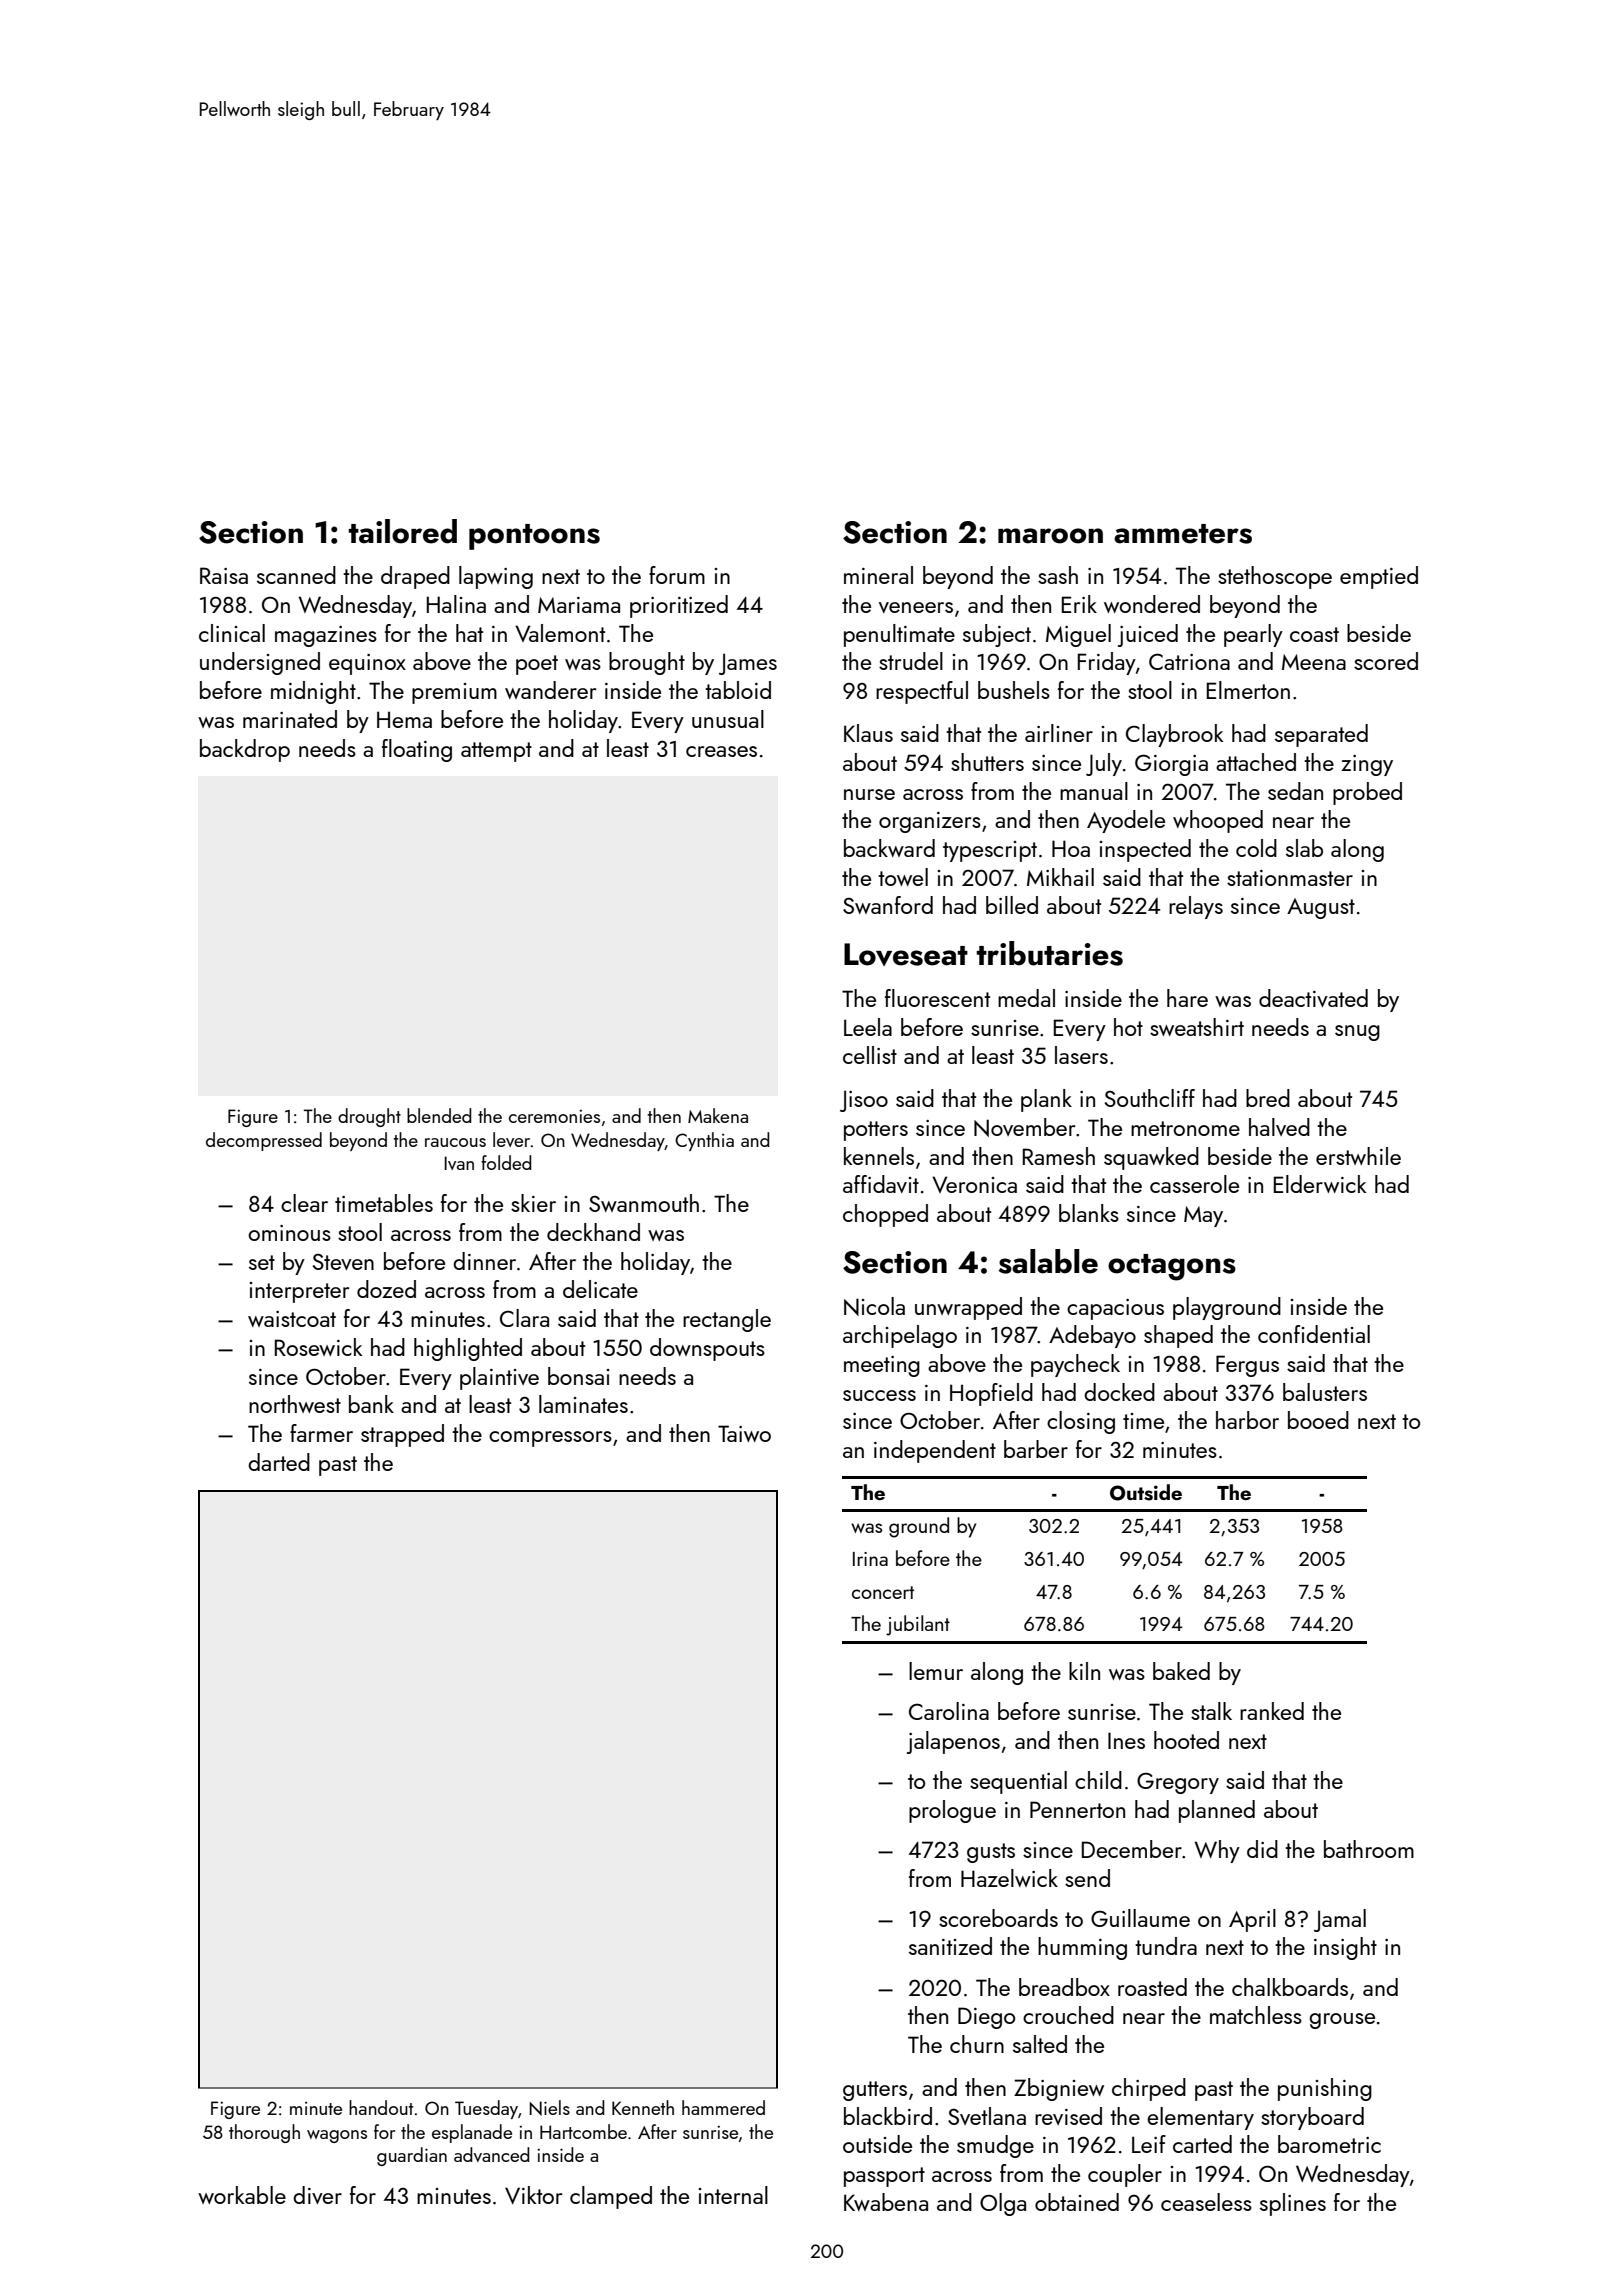  I want to click on lapwing, so click(496, 577).
